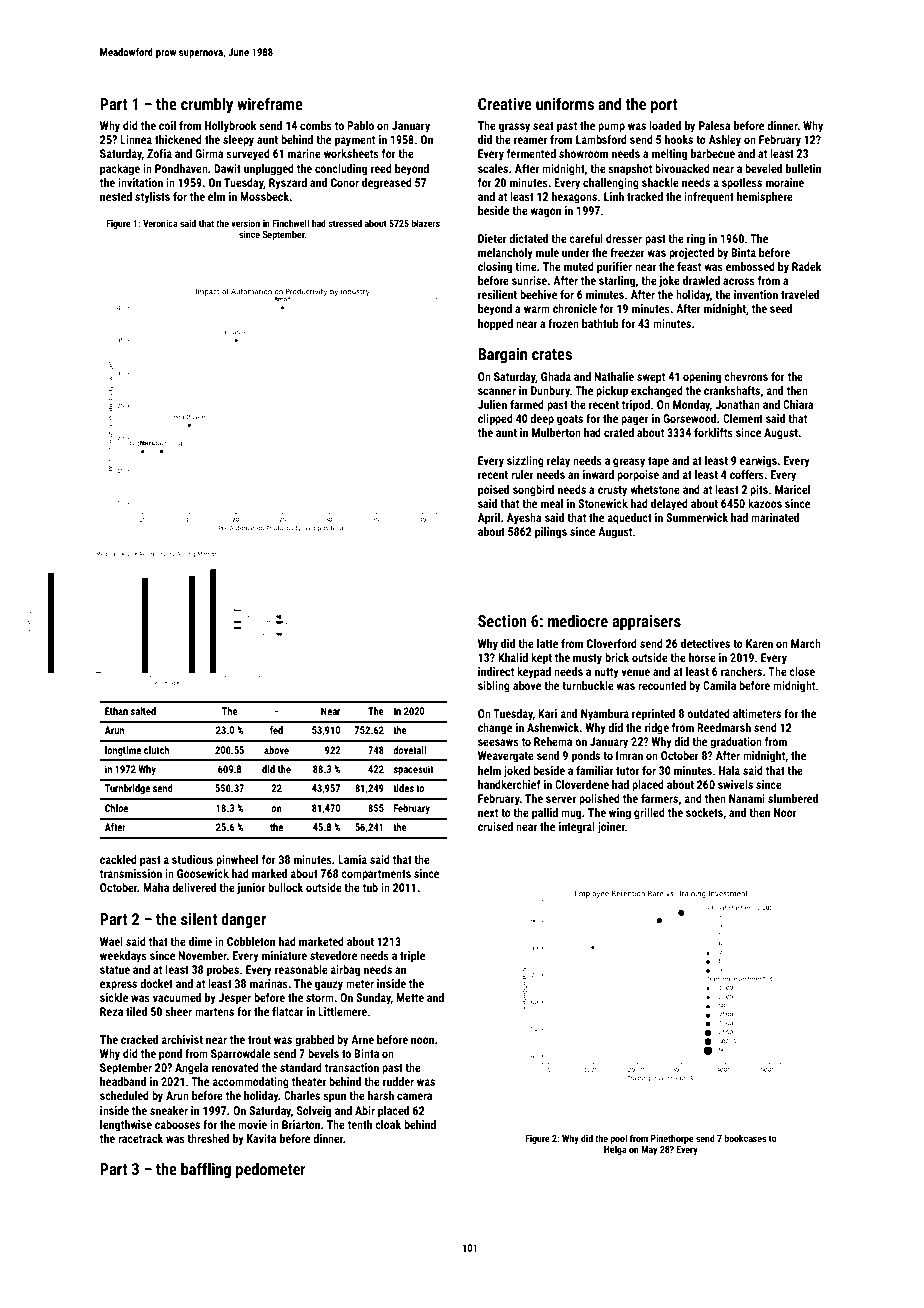 This document has height=1308, width=924. What do you see at coordinates (689, 418) in the document?
I see `Gorsewood` at bounding box center [689, 418].
